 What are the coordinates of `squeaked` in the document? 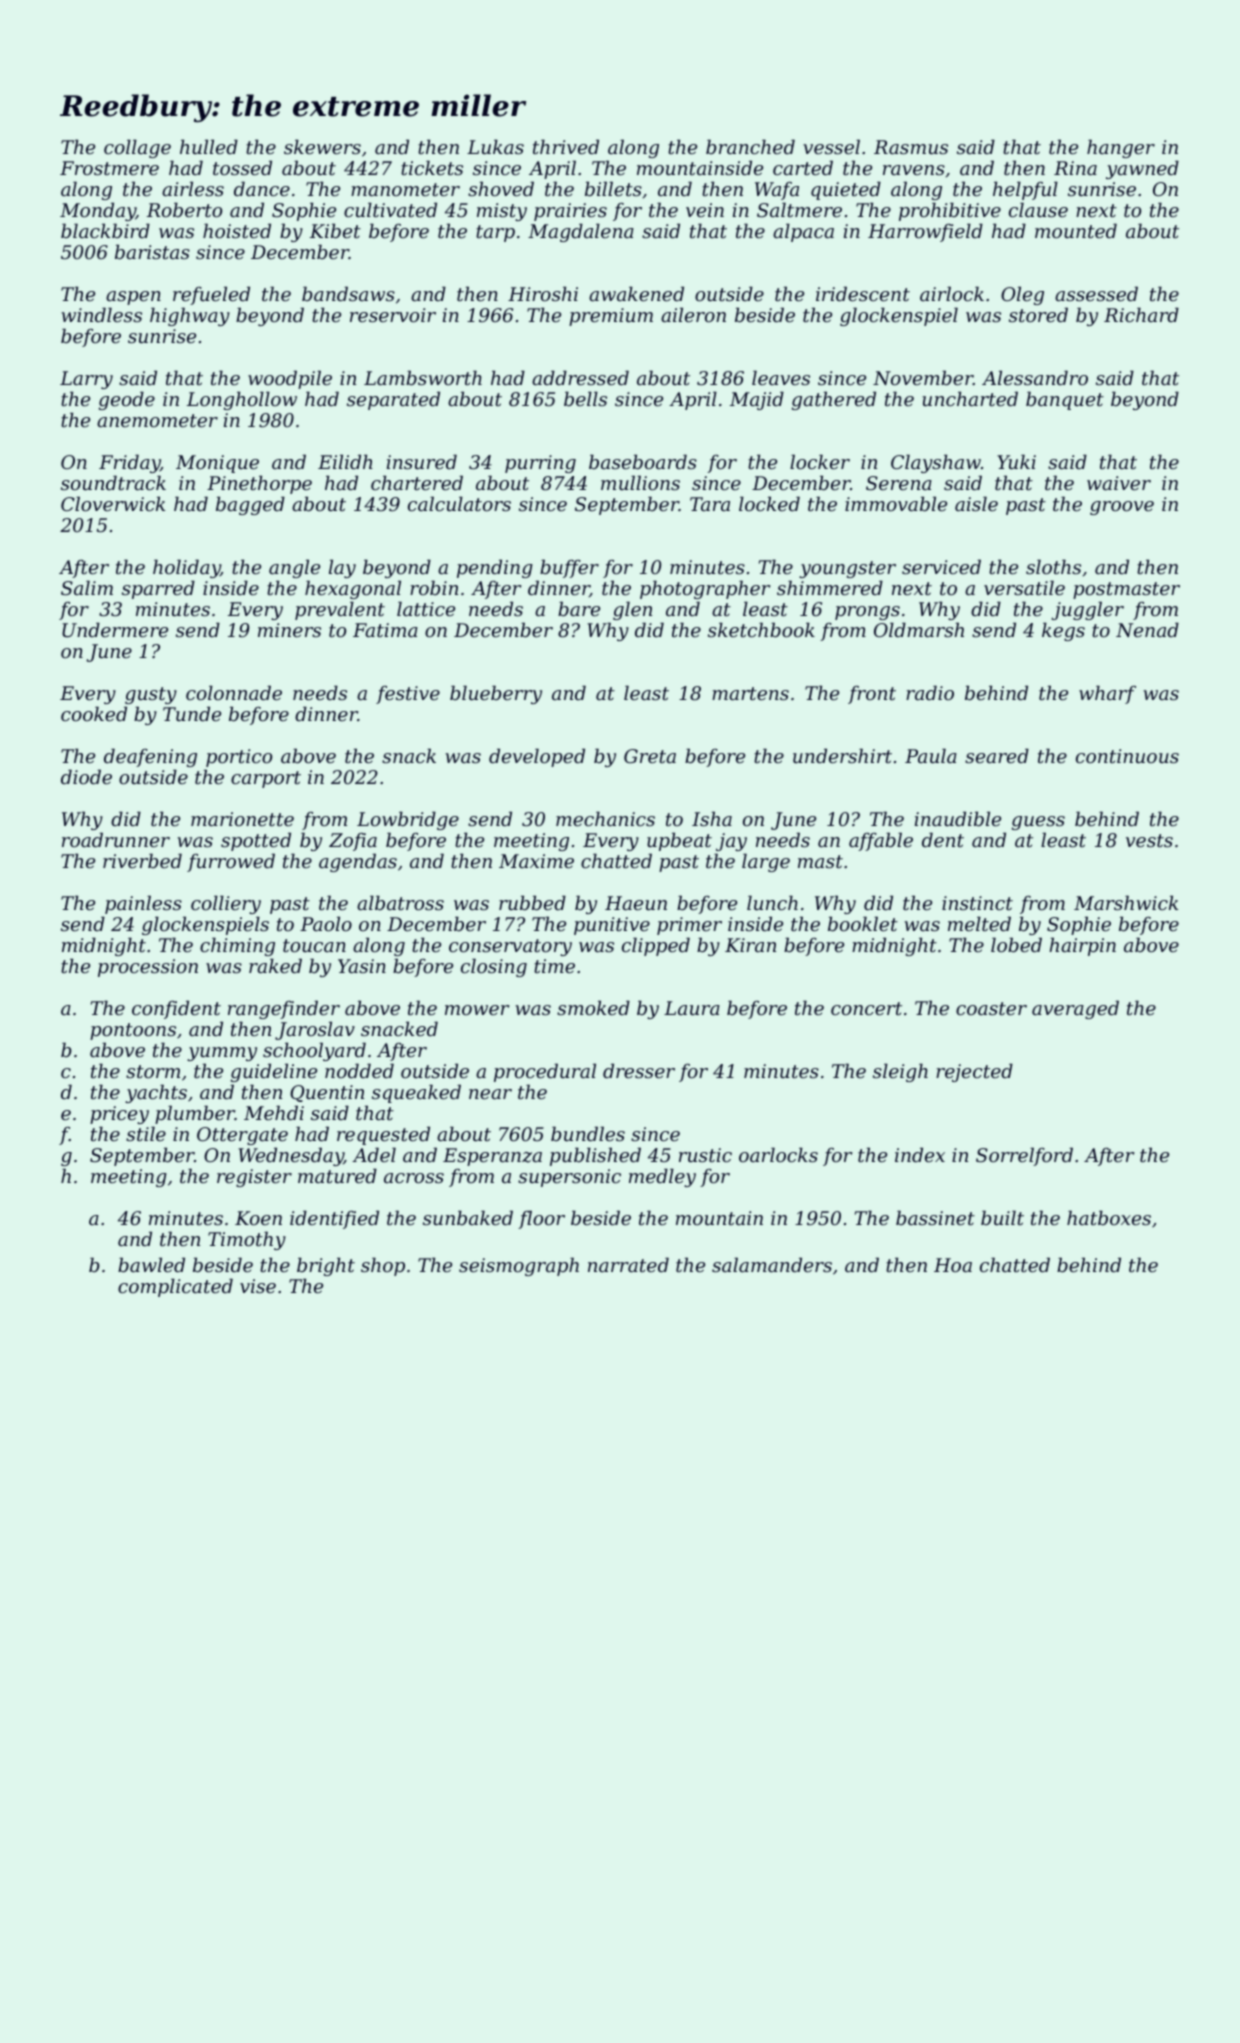 It's located at (416, 1093).
